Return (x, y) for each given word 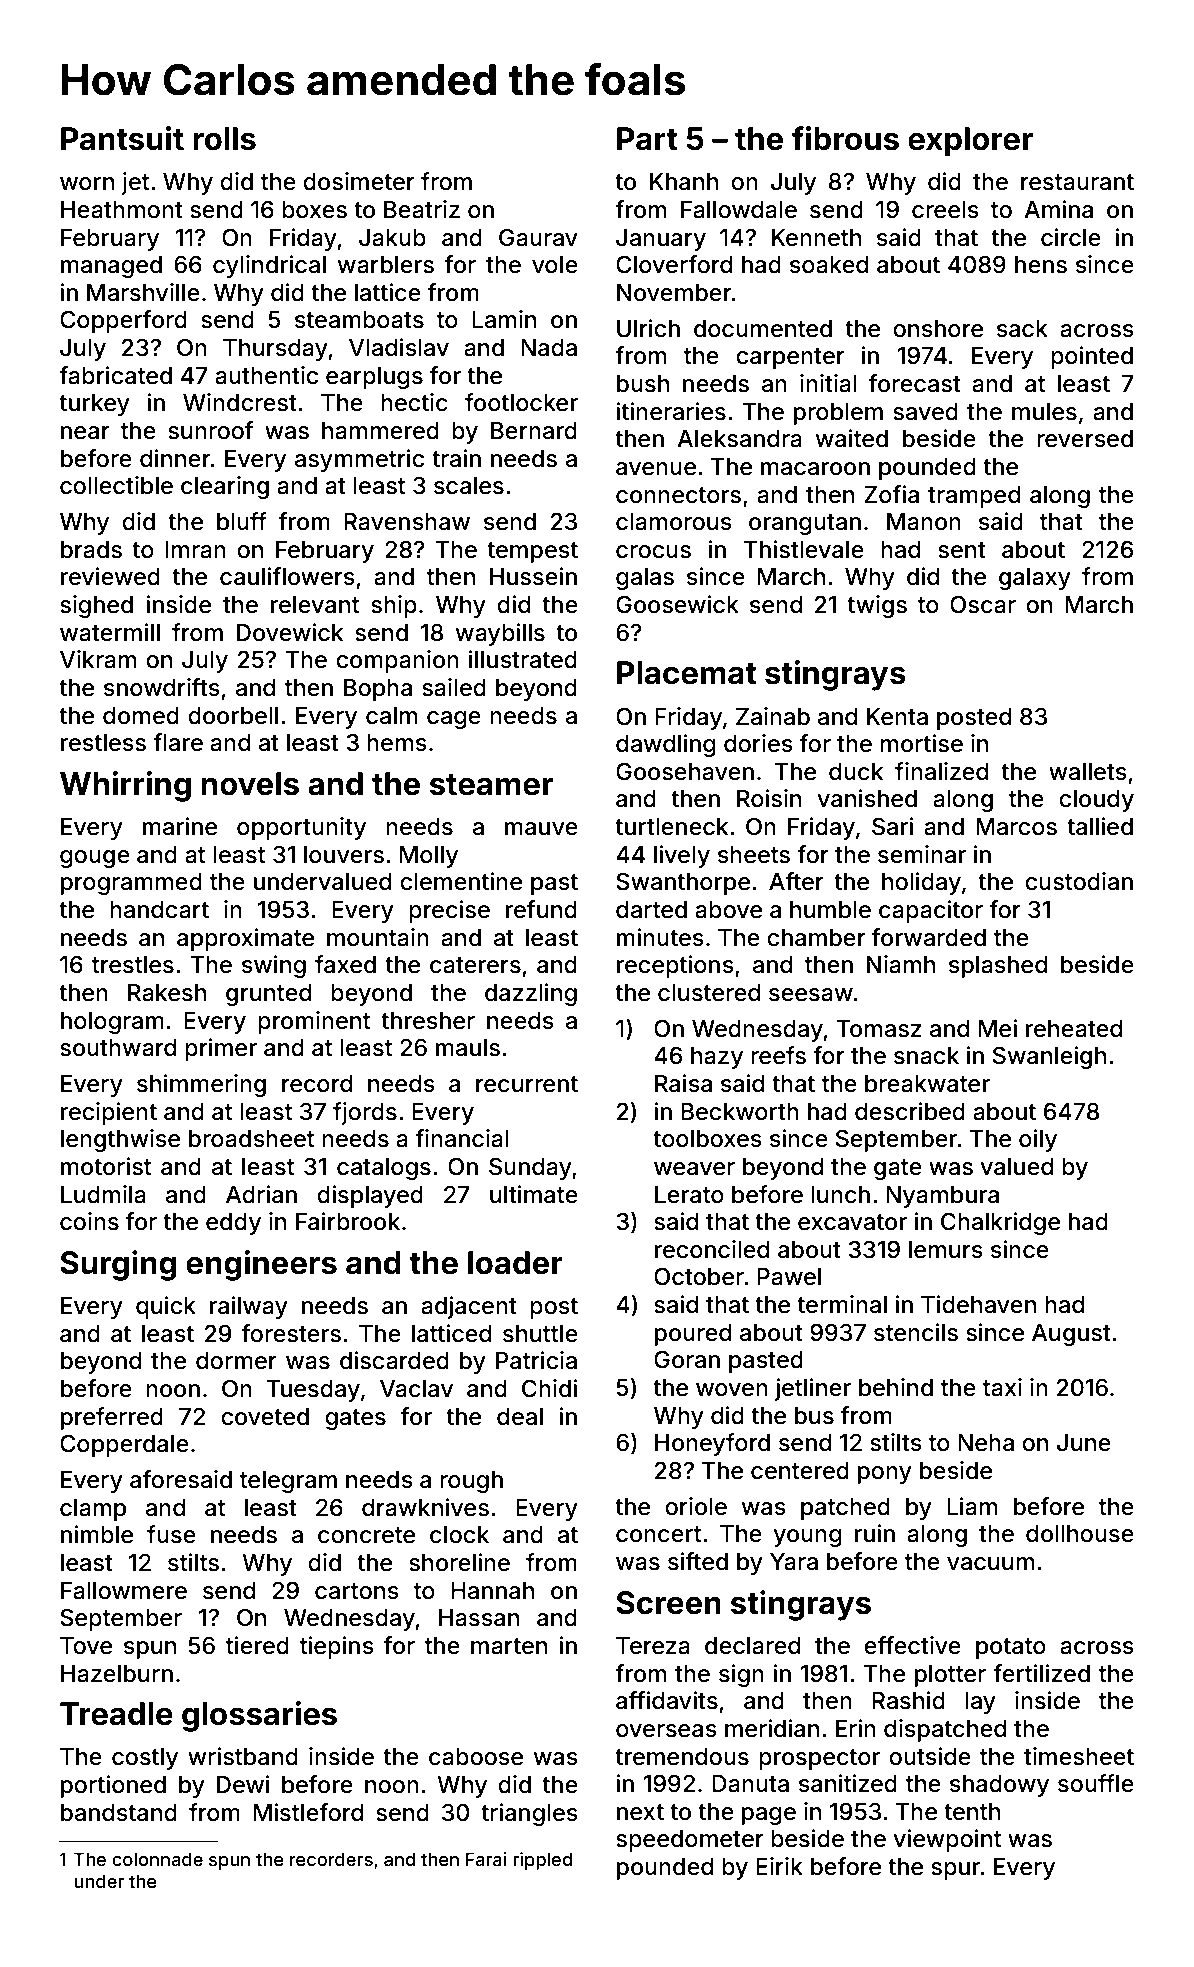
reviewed (110, 576)
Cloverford (674, 264)
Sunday (530, 1168)
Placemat (686, 673)
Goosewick (677, 604)
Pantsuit (122, 138)
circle (1071, 237)
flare (178, 742)
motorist (106, 1166)
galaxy (1035, 579)
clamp (93, 1510)
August (1071, 1335)
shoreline (459, 1562)
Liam (972, 1506)
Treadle (116, 1714)
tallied (1100, 826)
